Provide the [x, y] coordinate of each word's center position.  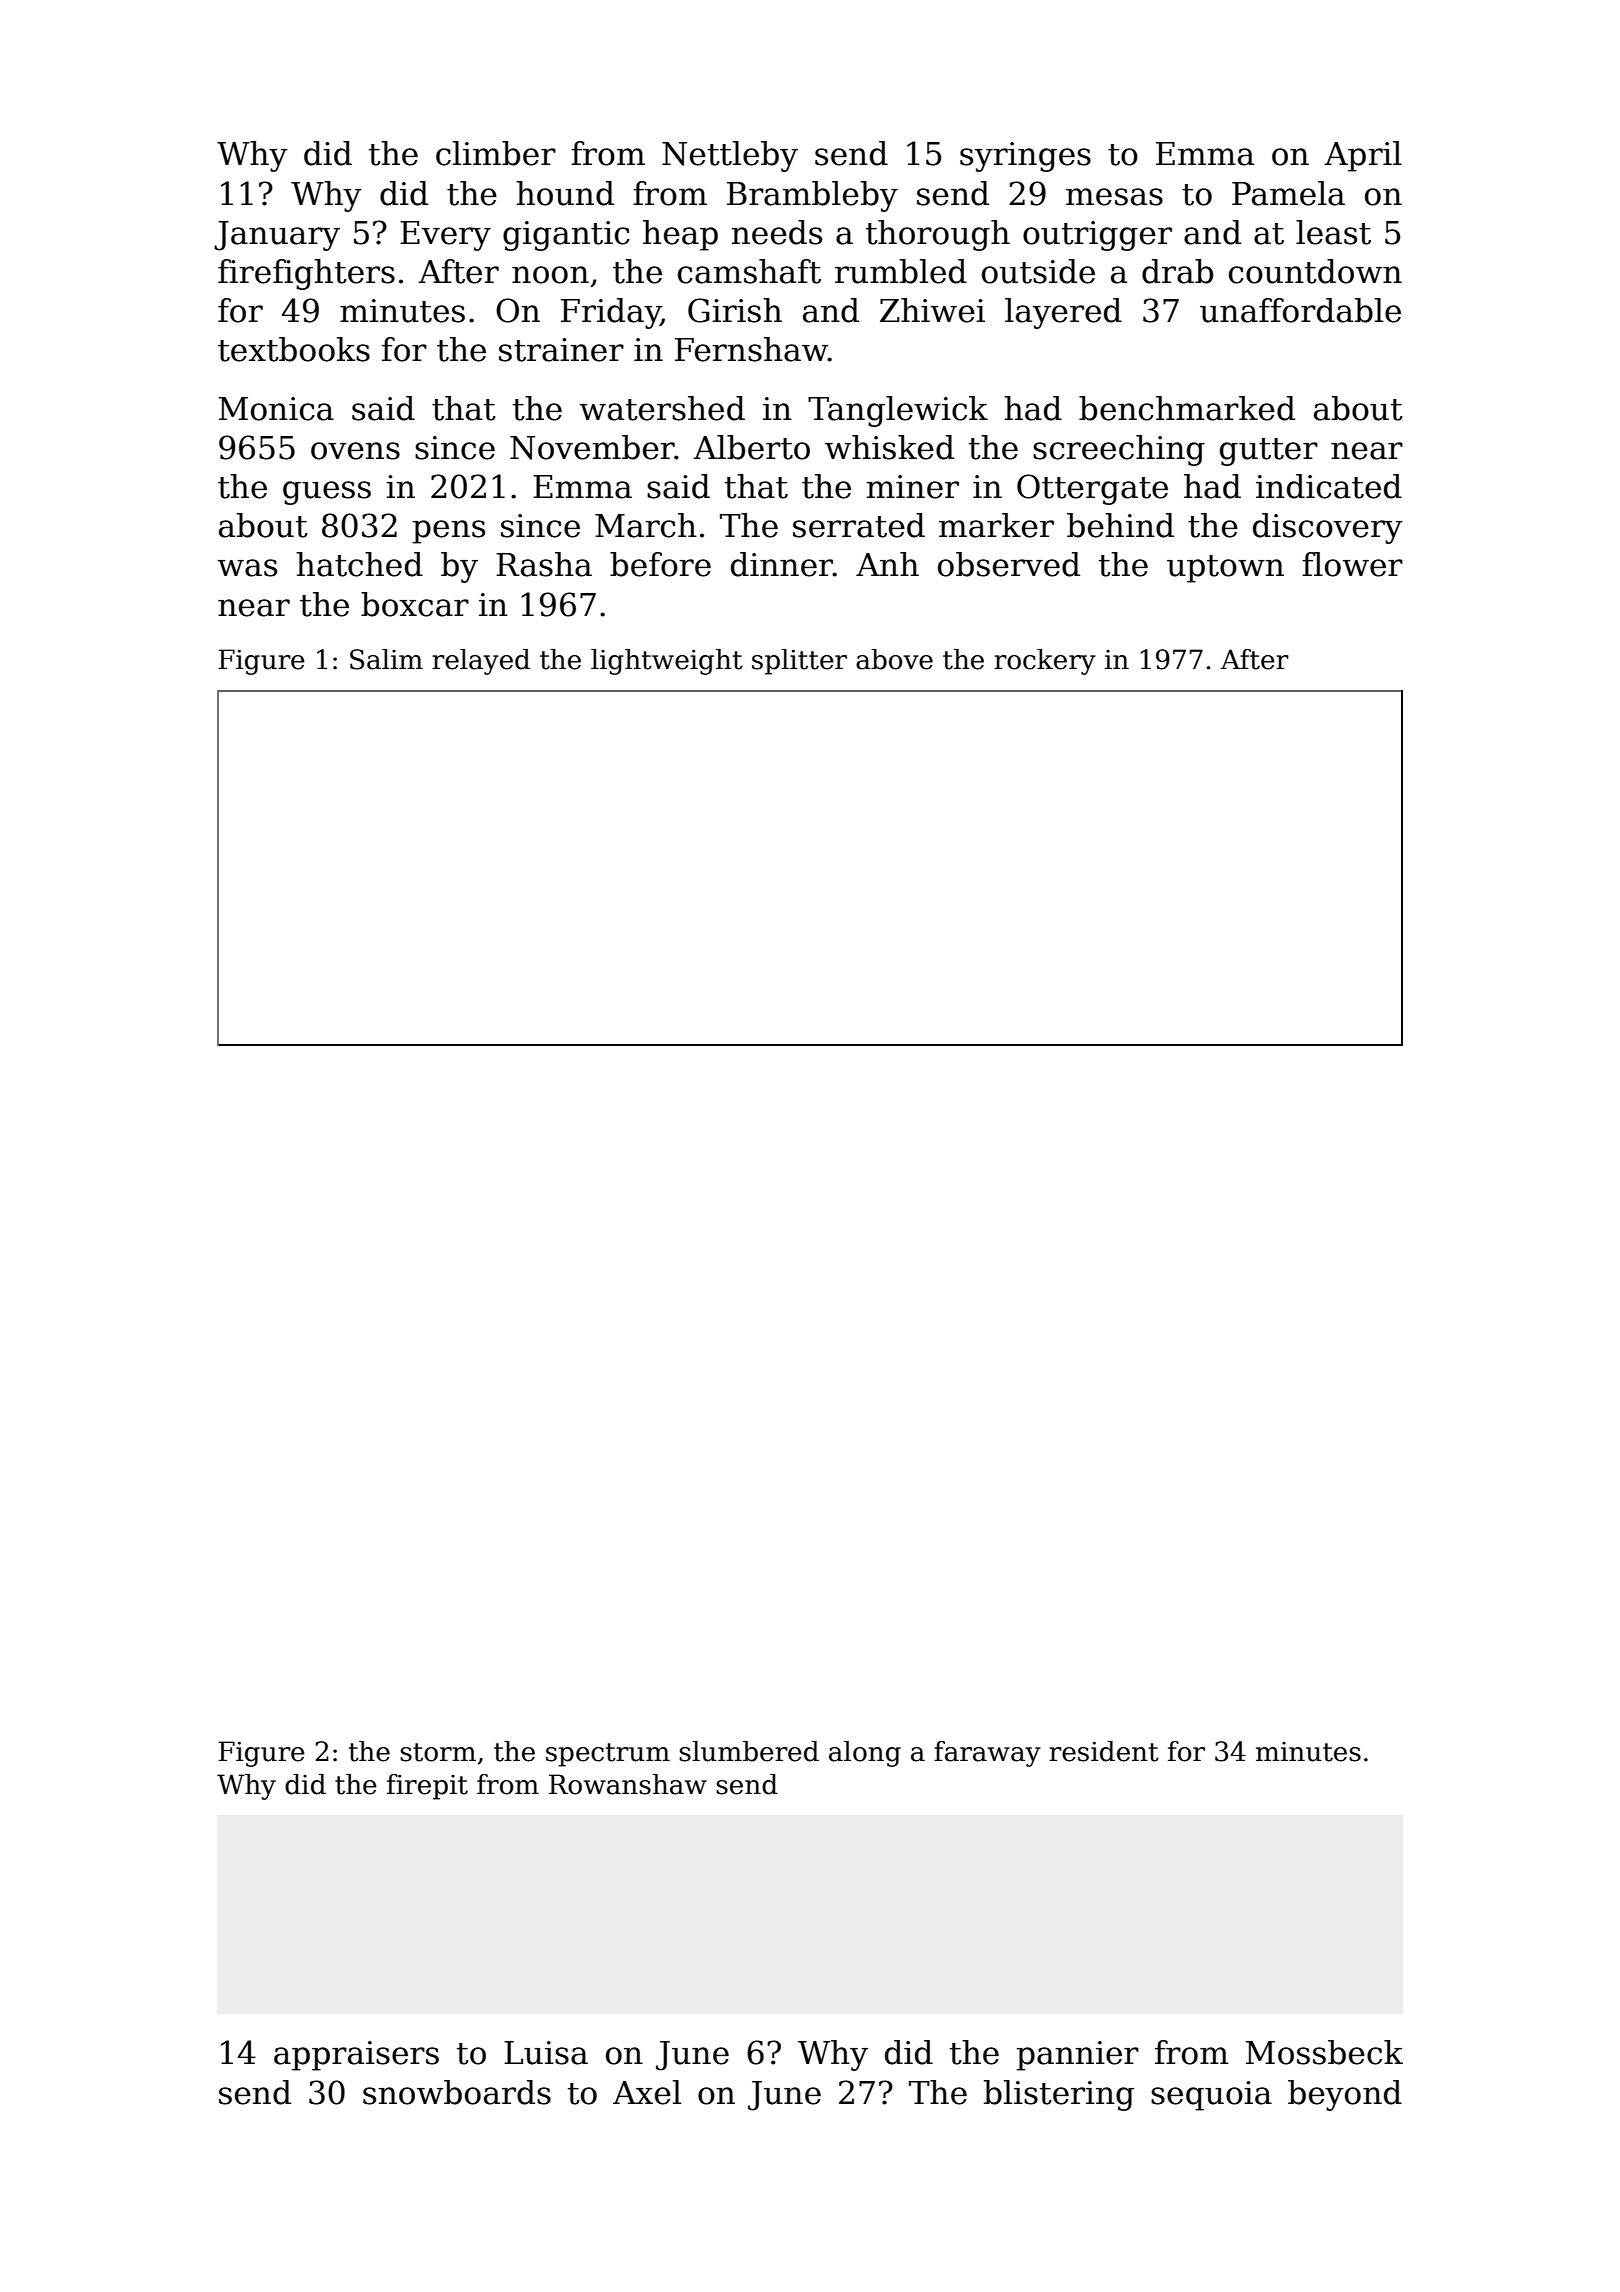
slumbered [749, 1751]
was [247, 568]
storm [438, 1752]
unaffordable [1300, 310]
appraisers [356, 2056]
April [1363, 156]
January [277, 236]
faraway [987, 1754]
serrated [859, 525]
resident [1104, 1751]
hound [565, 193]
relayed [481, 662]
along [865, 1754]
